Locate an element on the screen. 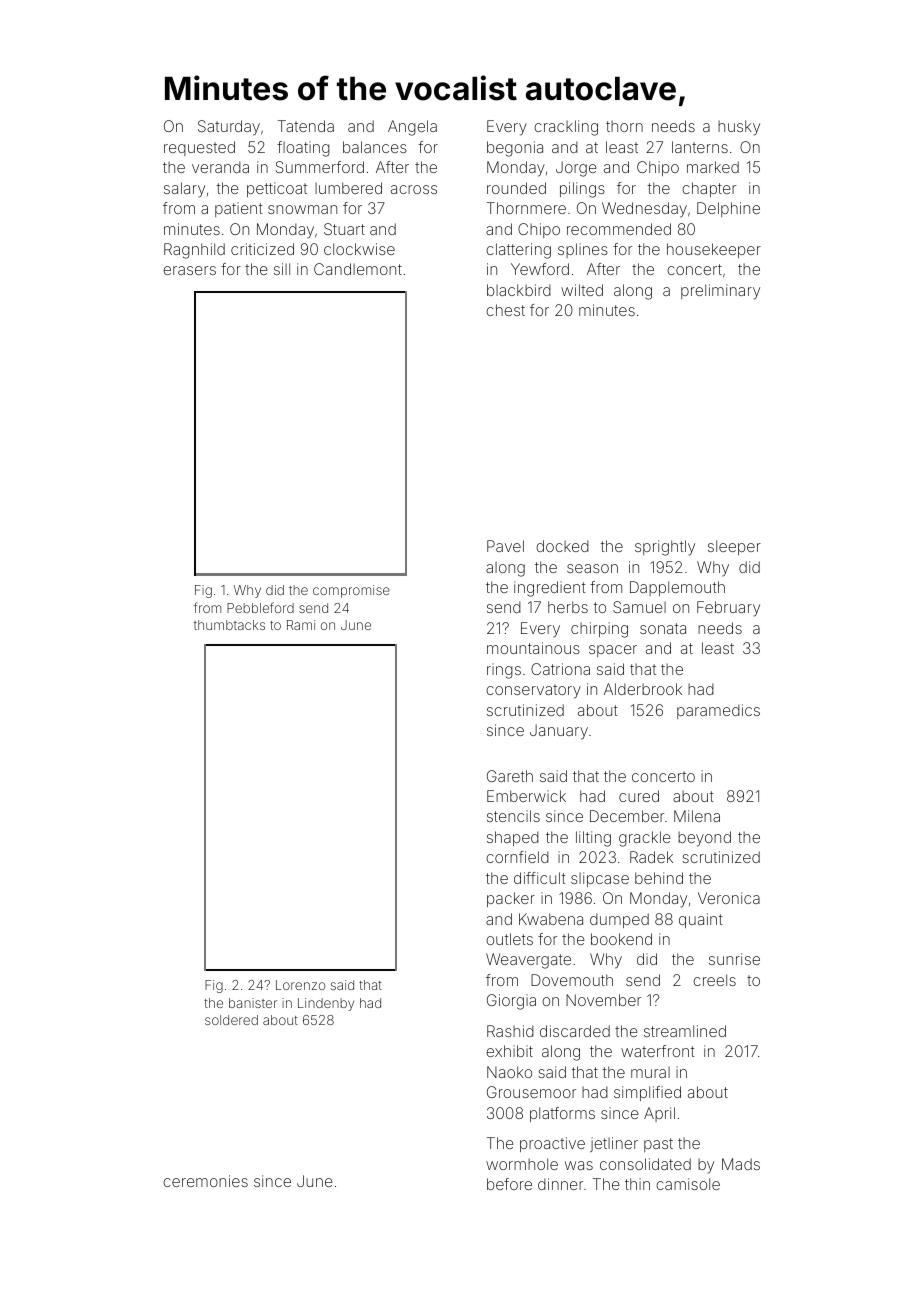 Image resolution: width=924 pixels, height=1311 pixels. Pebbleford is located at coordinates (260, 607).
